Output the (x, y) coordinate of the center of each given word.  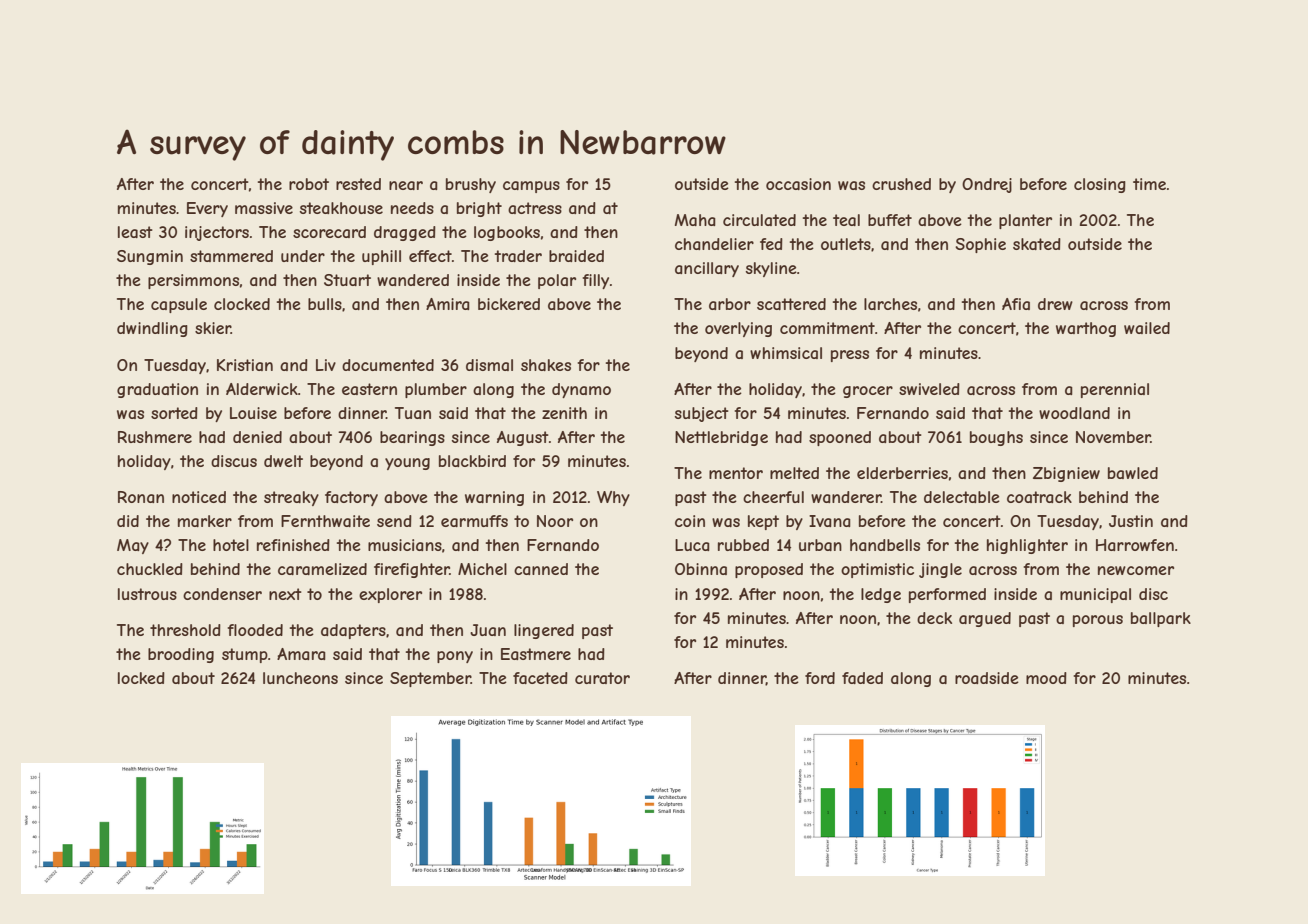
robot (309, 184)
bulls (325, 304)
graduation (157, 390)
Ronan (141, 497)
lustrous (147, 594)
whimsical (786, 353)
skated (1037, 244)
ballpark (1161, 619)
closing (1100, 185)
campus (531, 187)
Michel (482, 569)
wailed (1147, 328)
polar (557, 281)
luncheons (300, 678)
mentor (736, 473)
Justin (1131, 521)
